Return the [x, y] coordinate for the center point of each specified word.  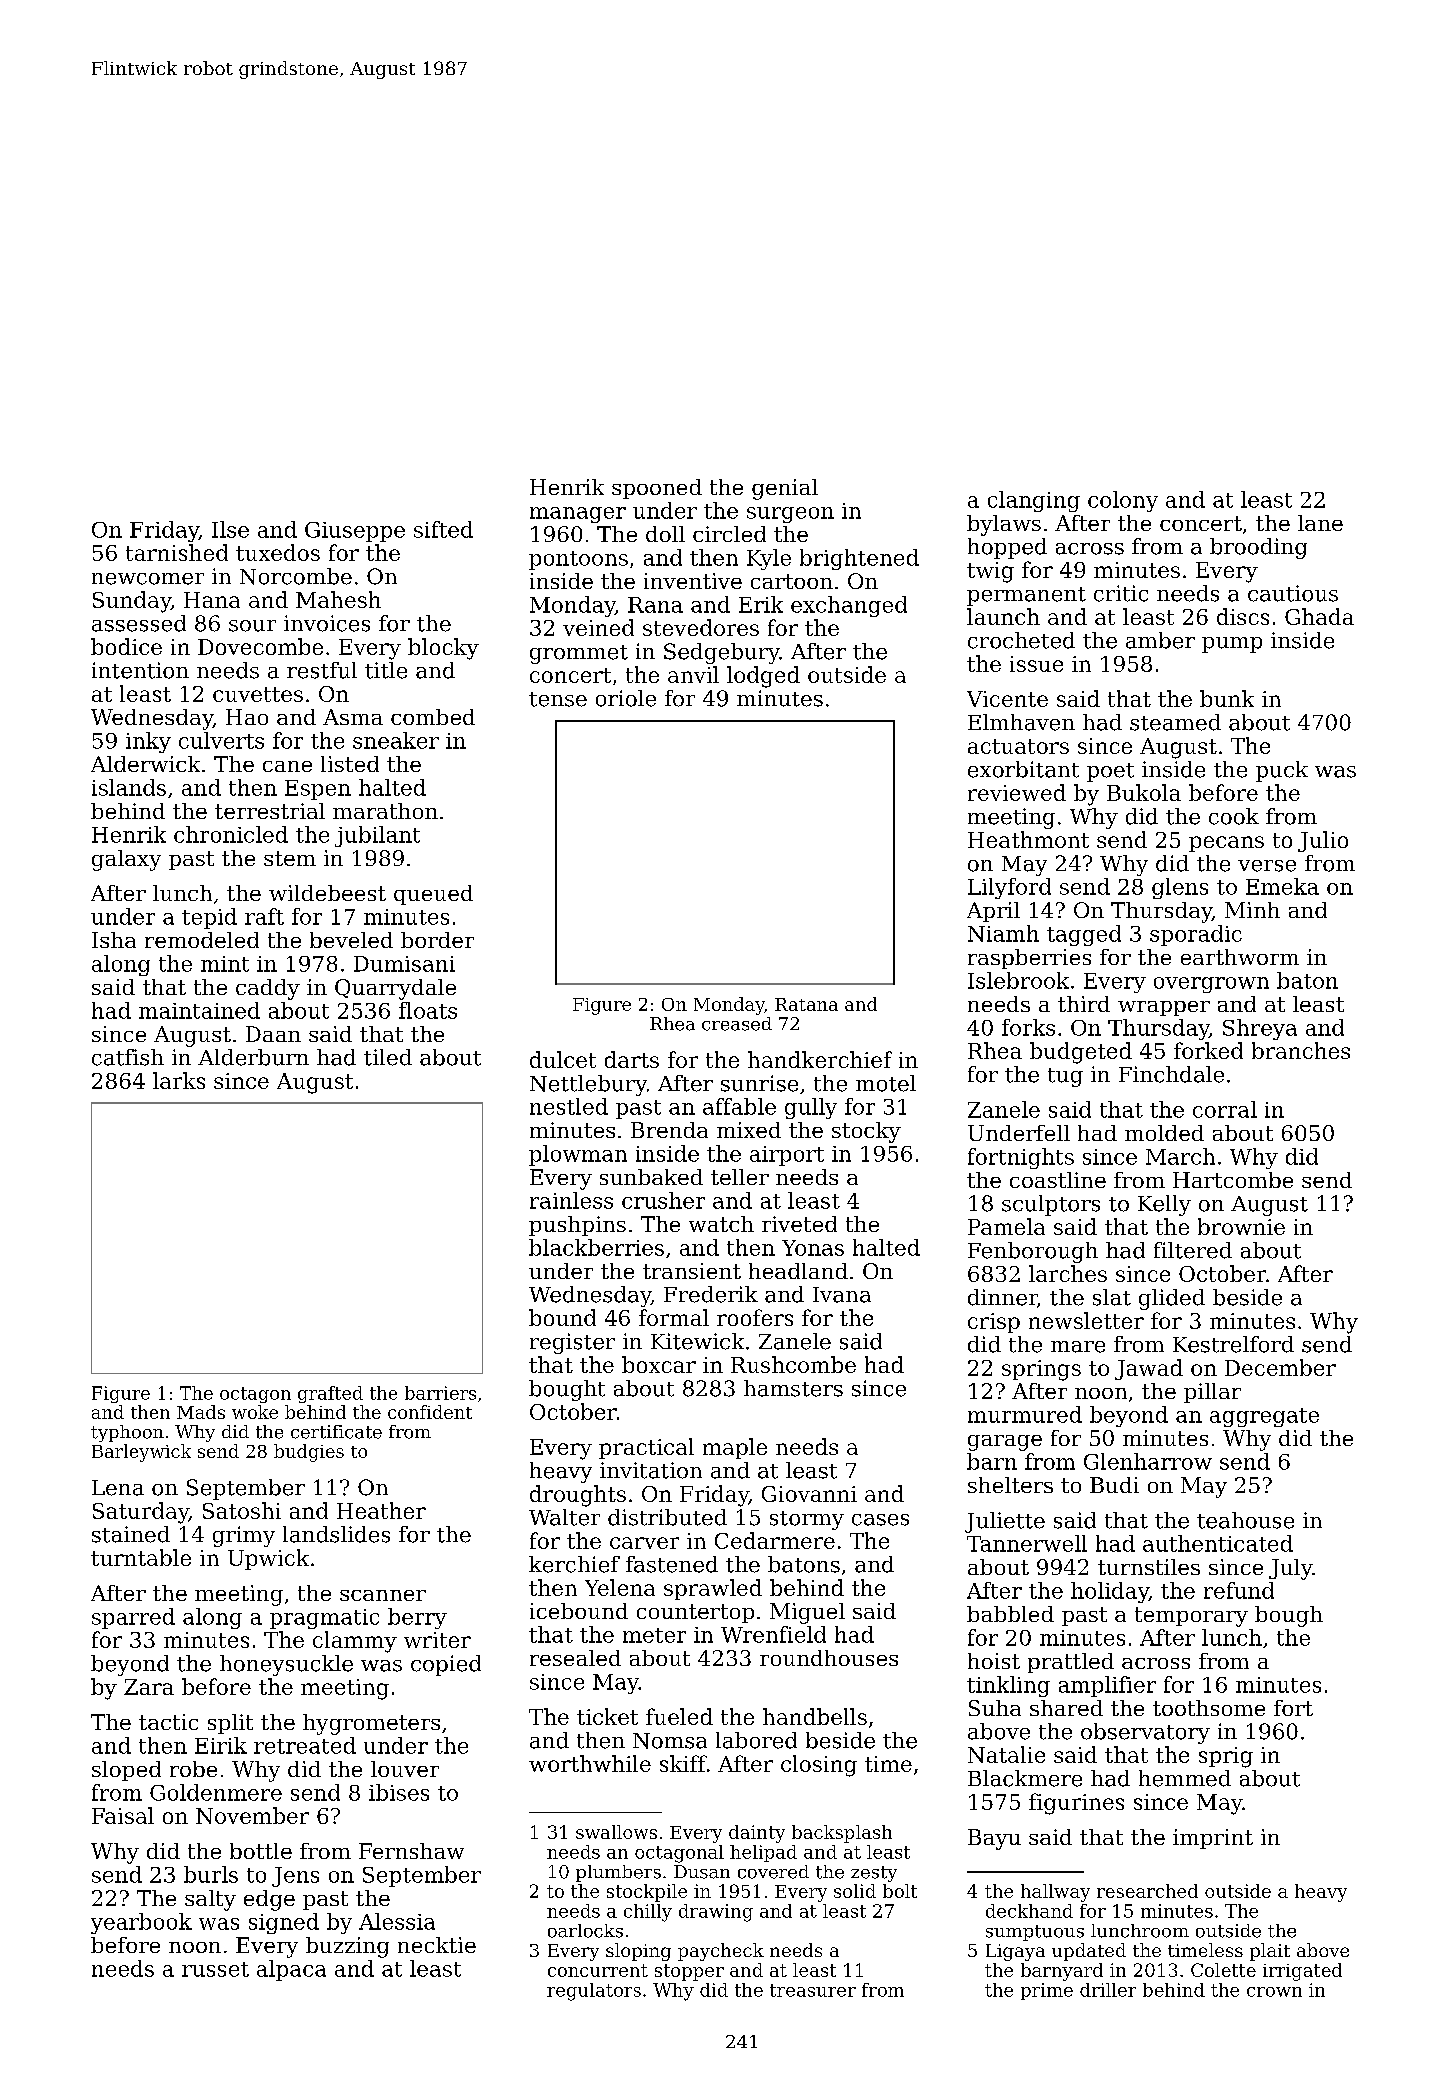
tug [1065, 1077]
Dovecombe [260, 646]
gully [811, 1108]
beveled [351, 940]
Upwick [268, 1559]
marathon [385, 811]
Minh [1252, 910]
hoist [994, 1661]
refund [1239, 1590]
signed [284, 1923]
